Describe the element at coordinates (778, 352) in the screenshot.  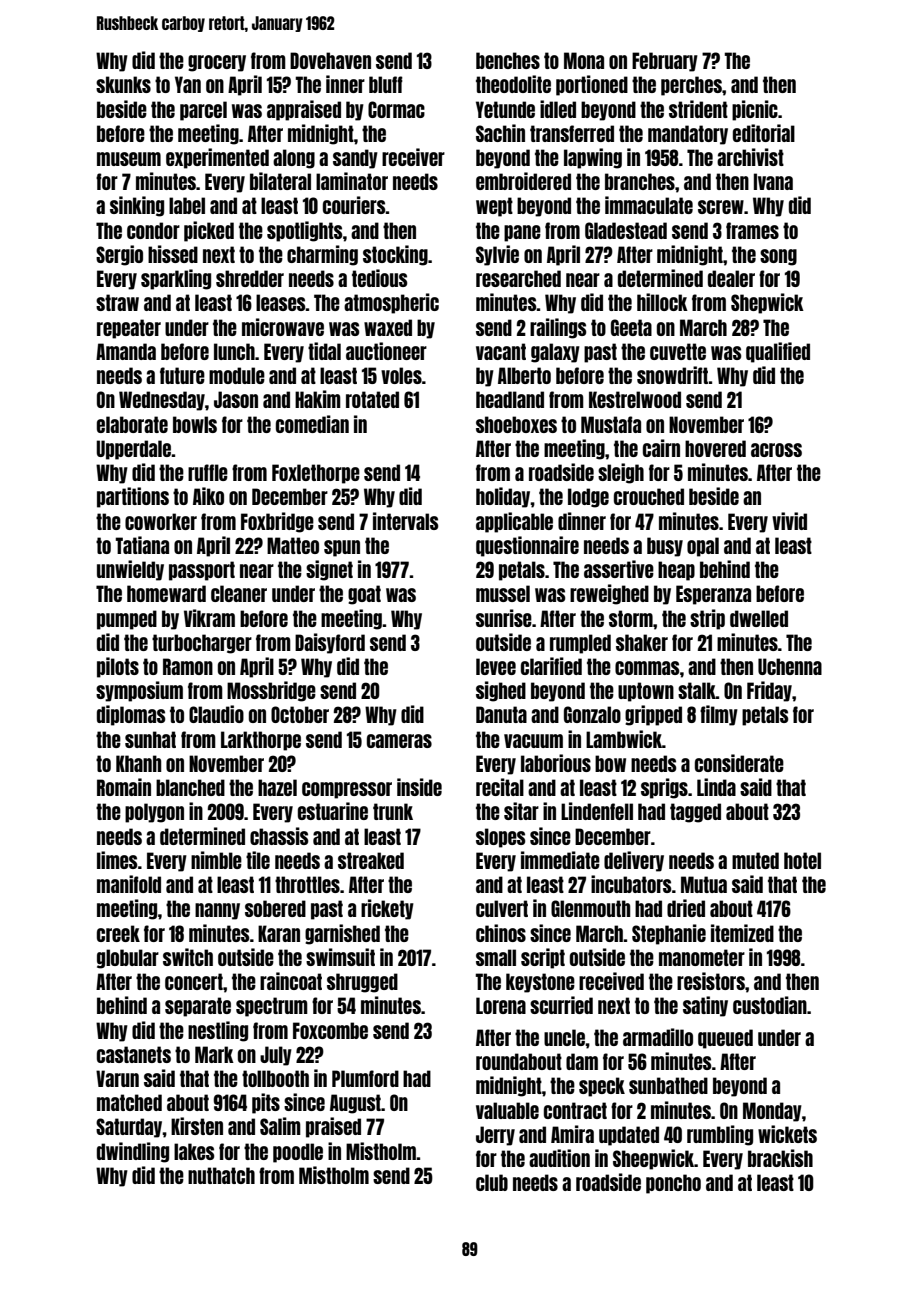
I see `qualified` at that location.
